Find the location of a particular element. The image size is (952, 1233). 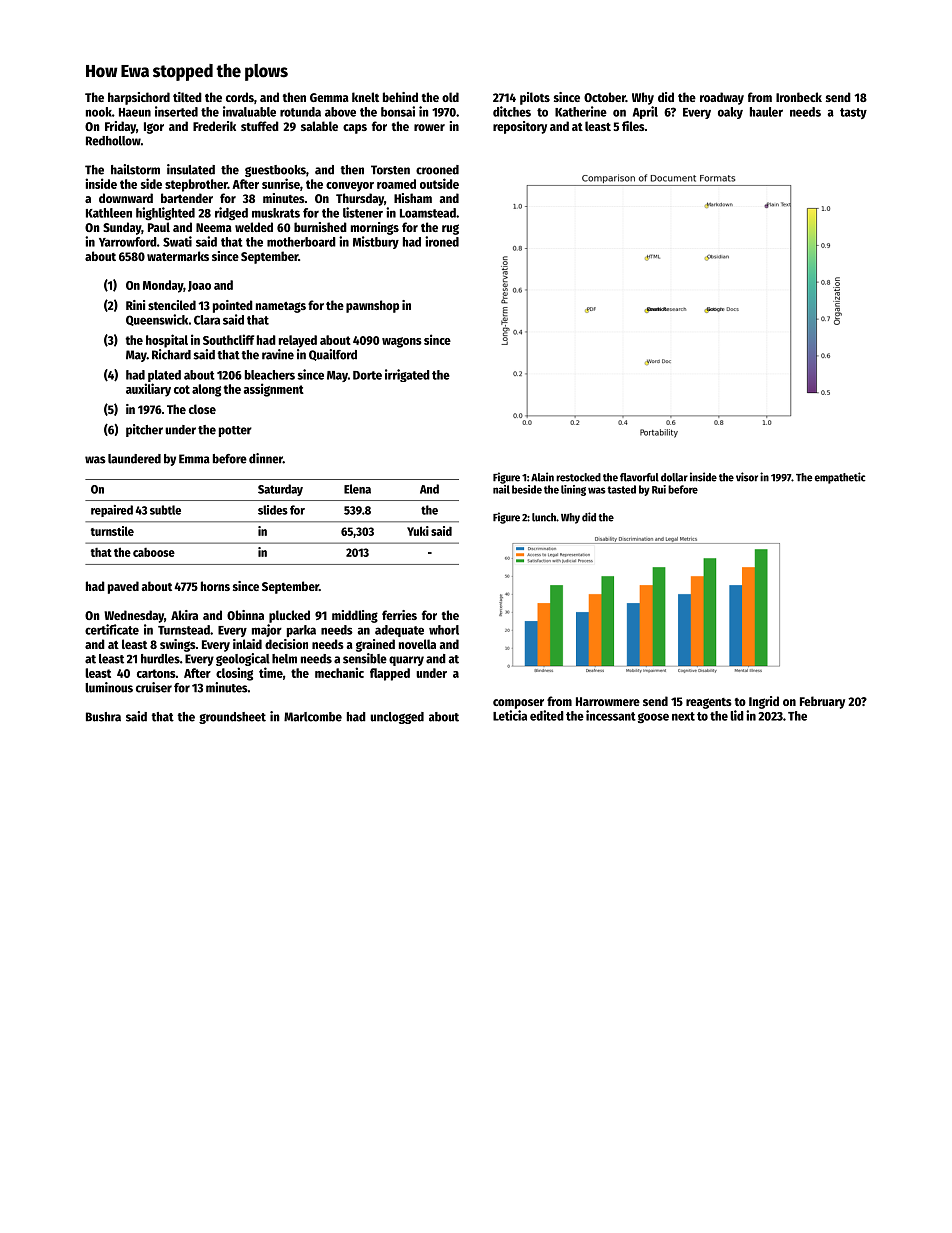

composer is located at coordinates (518, 704).
